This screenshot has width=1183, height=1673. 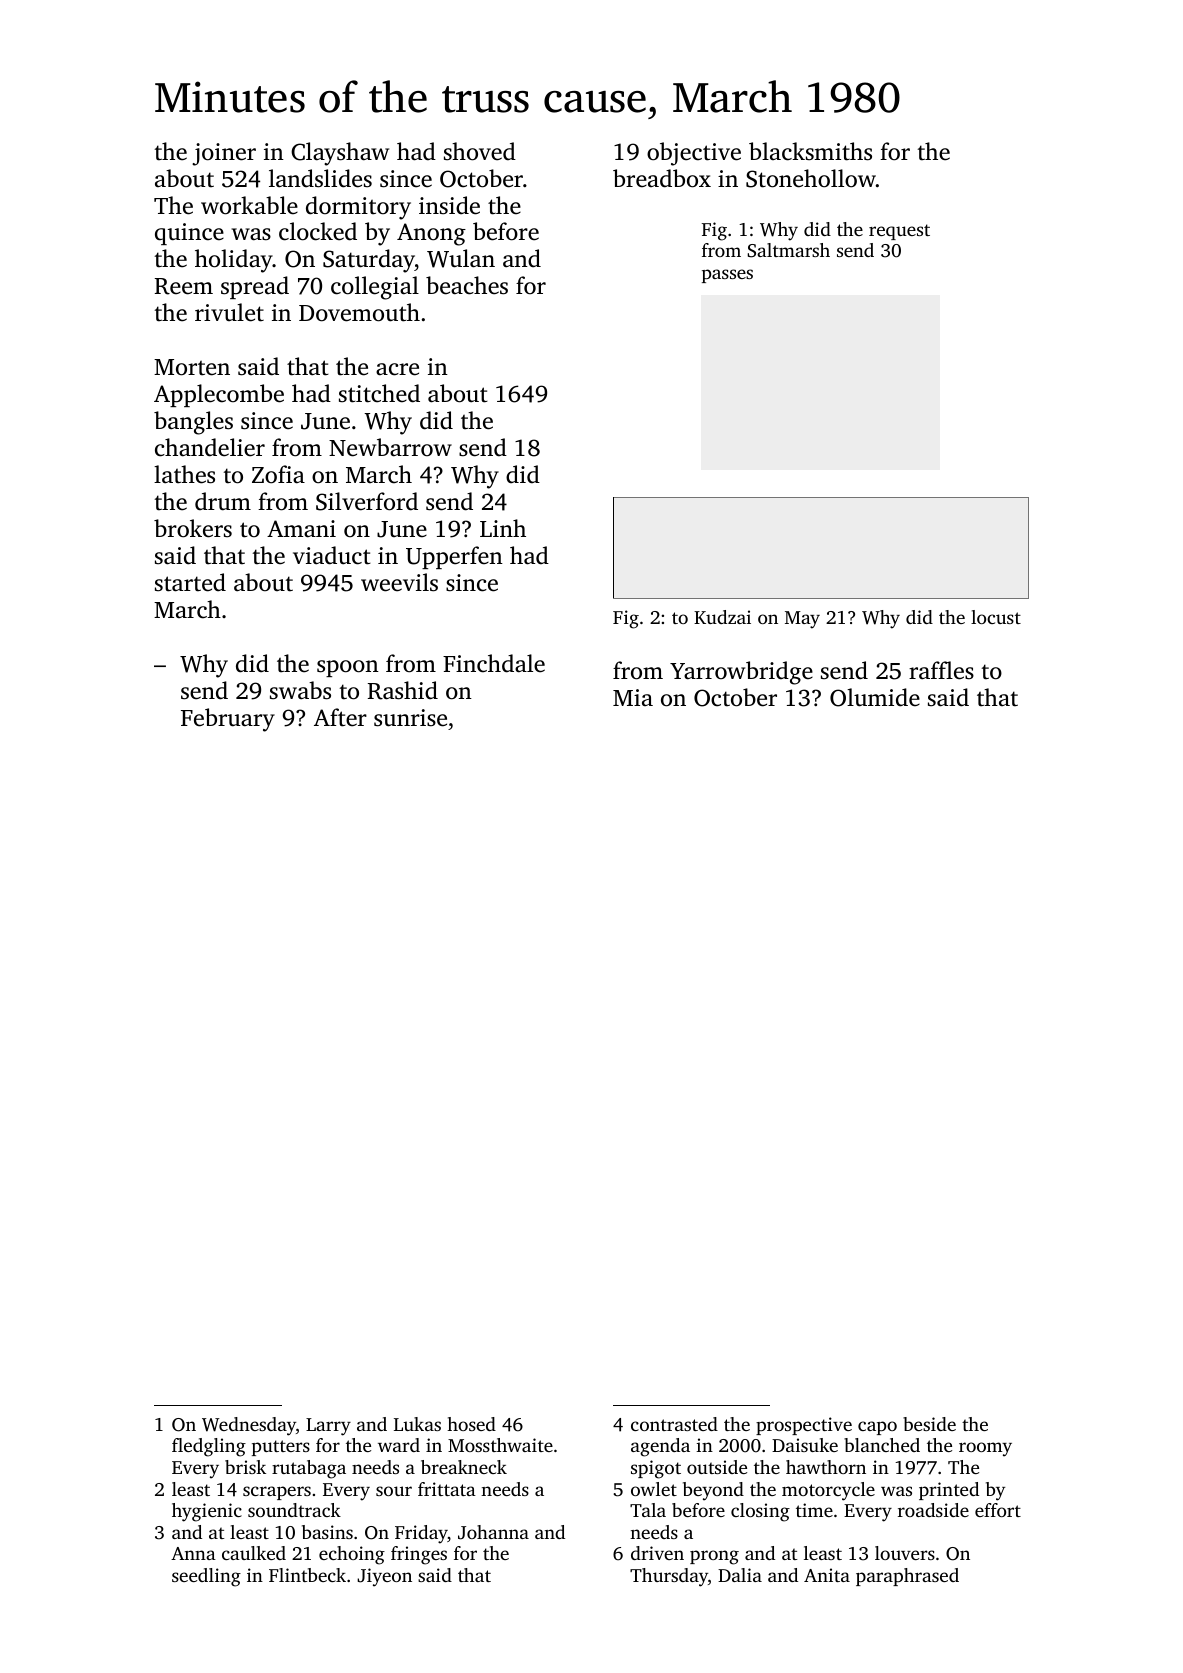 I want to click on Linh, so click(x=503, y=528).
